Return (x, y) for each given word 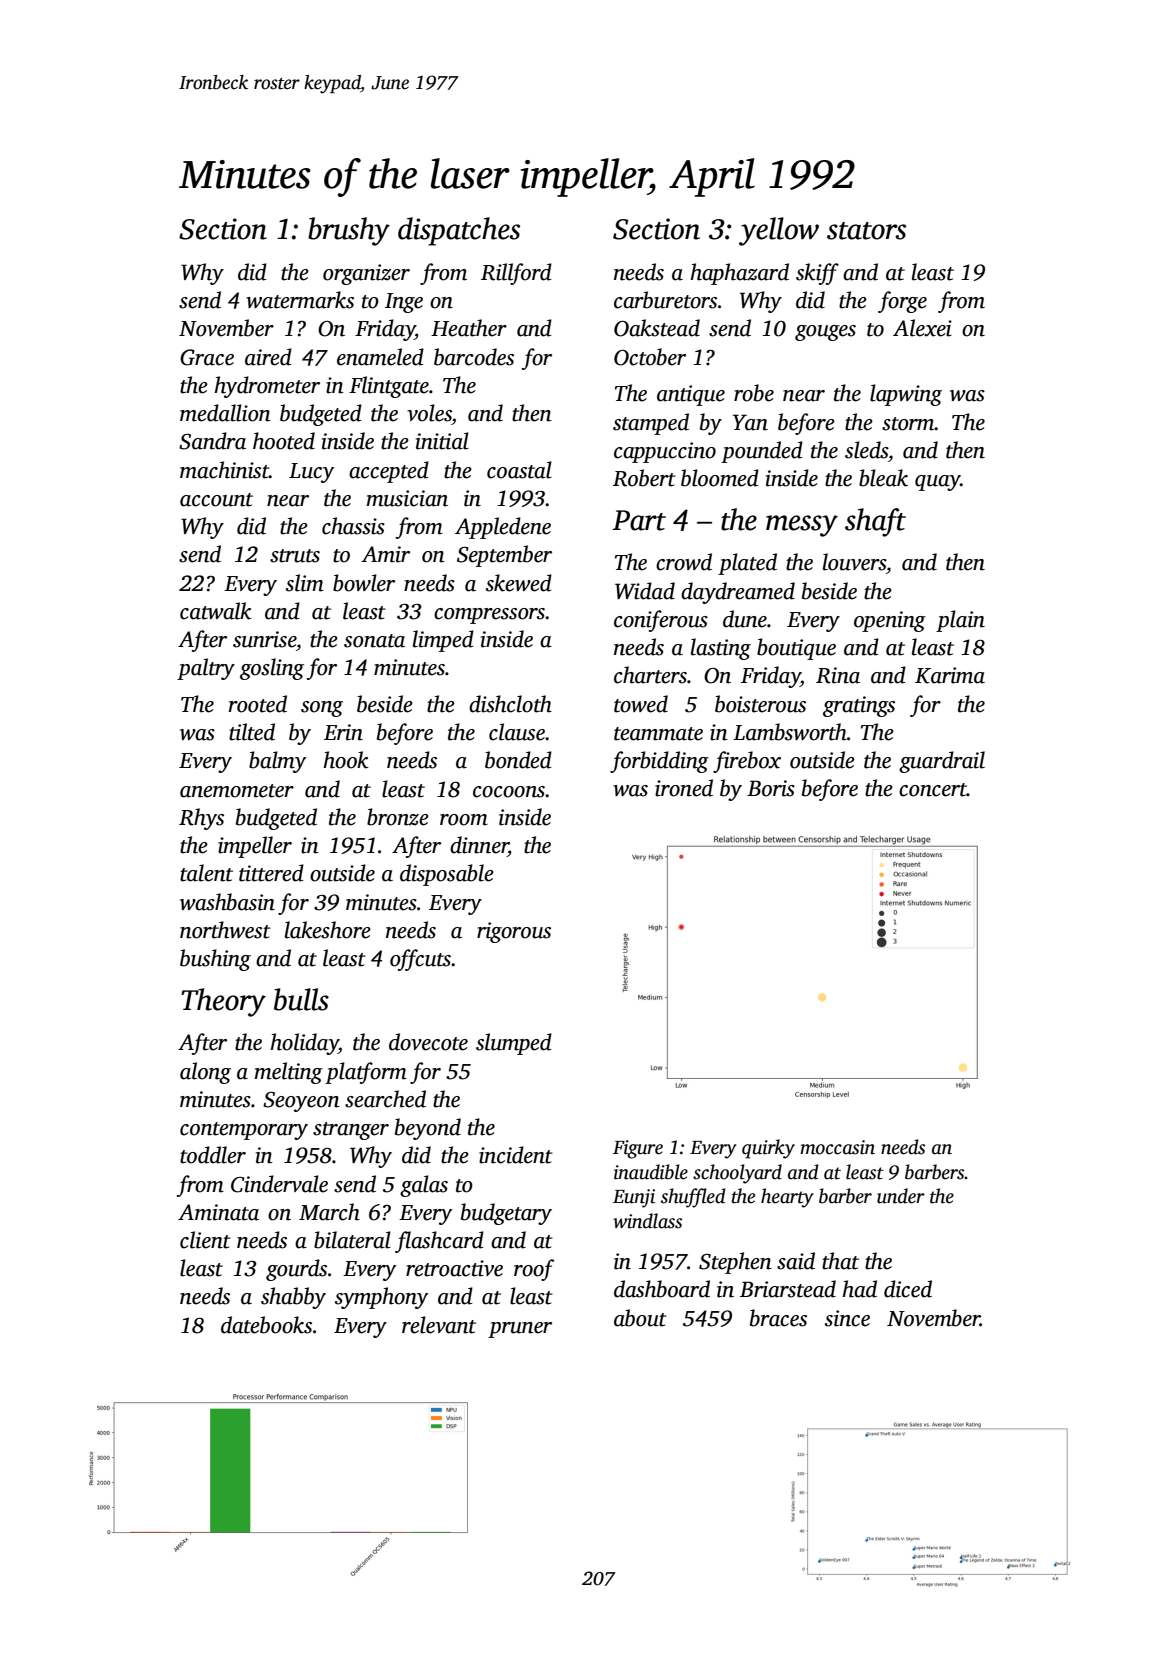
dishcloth (510, 704)
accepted (389, 472)
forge (902, 302)
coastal (519, 470)
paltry (206, 669)
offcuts (420, 960)
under (901, 1196)
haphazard (739, 274)
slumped (514, 1044)
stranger (351, 1131)
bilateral (352, 1240)
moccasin (837, 1147)
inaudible (651, 1172)
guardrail (942, 762)
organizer (366, 274)
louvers (854, 562)
